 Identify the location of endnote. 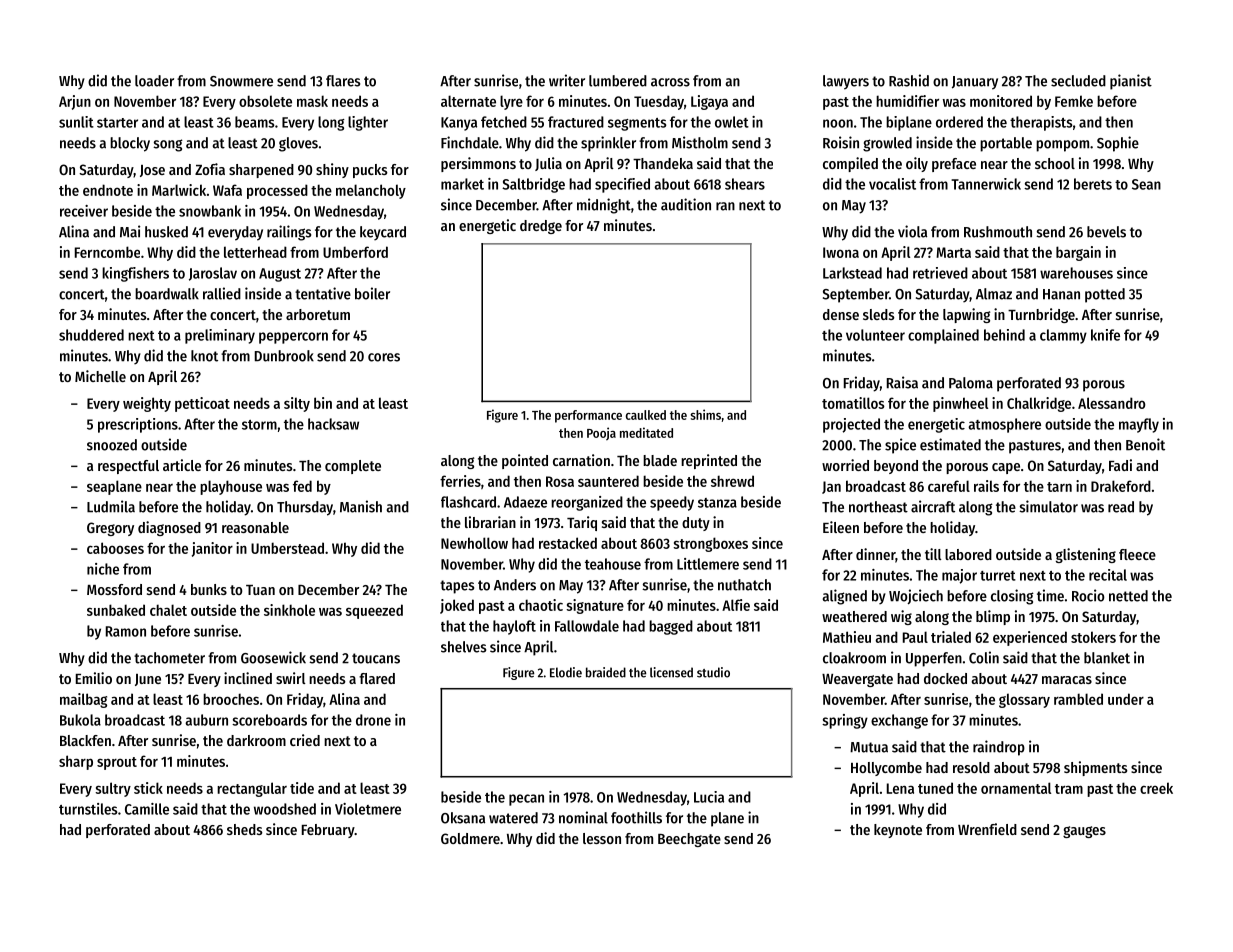
(108, 190).
